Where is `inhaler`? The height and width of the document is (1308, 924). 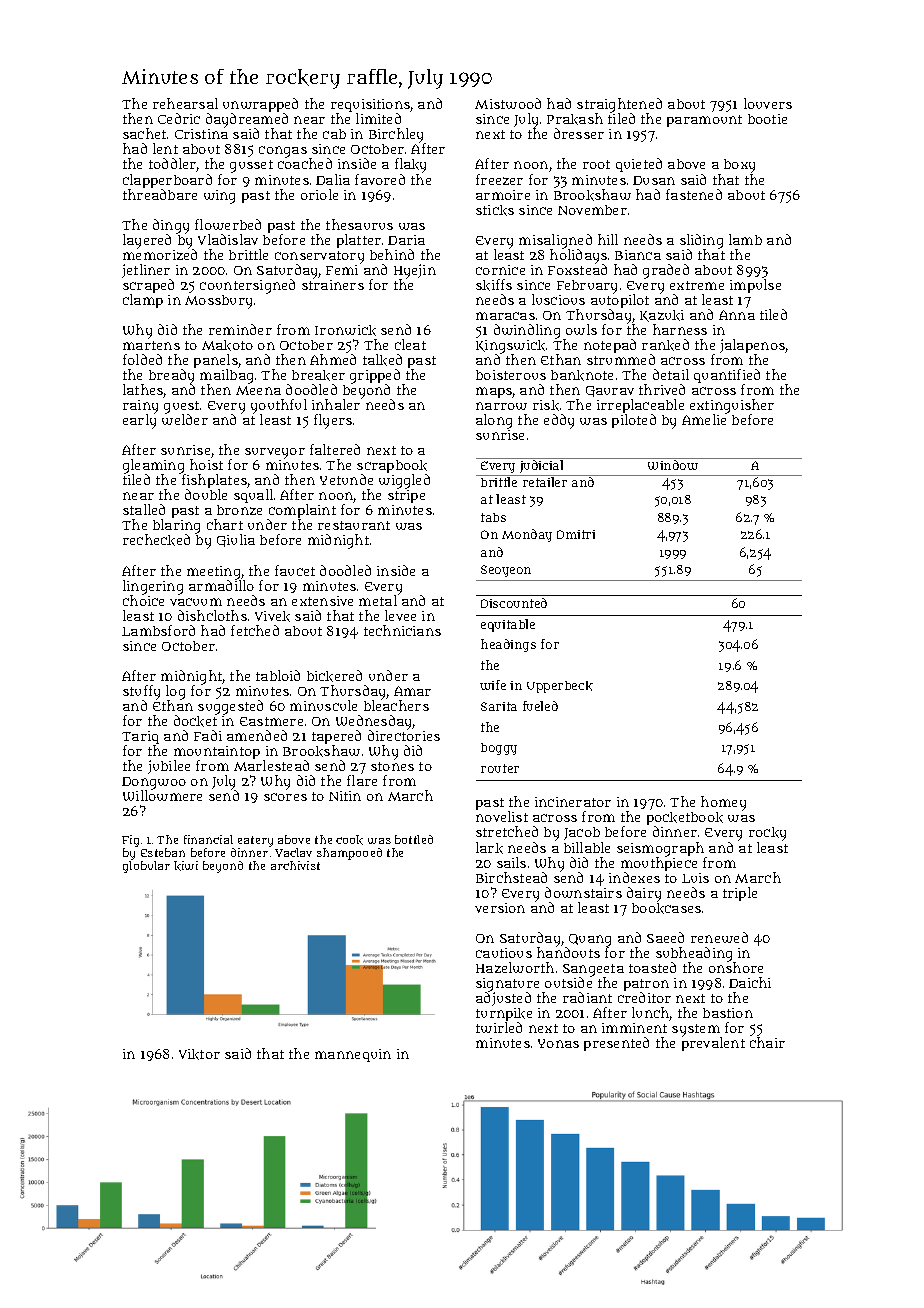
inhaler is located at coordinates (336, 404).
